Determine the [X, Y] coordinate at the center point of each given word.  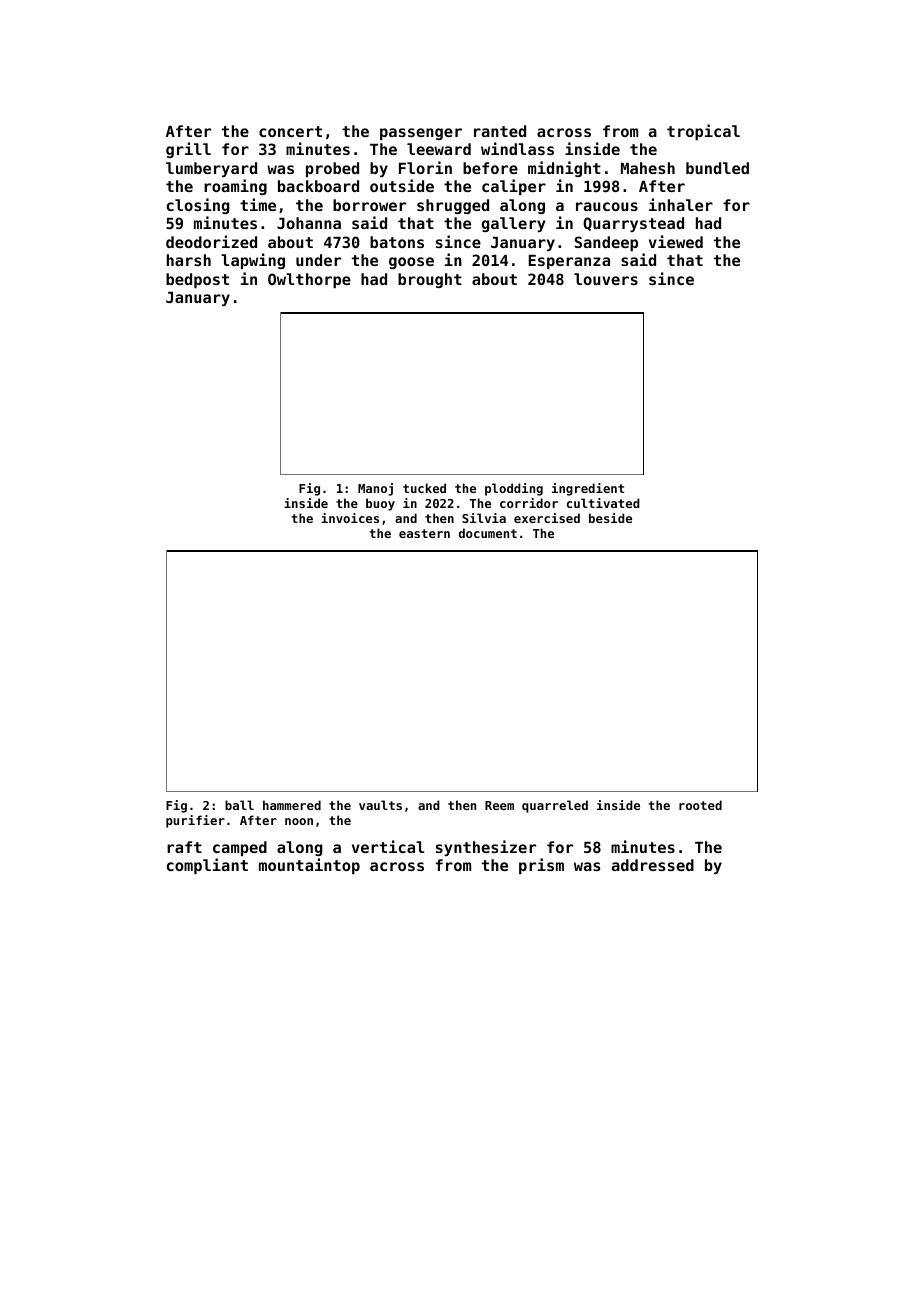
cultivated [603, 503]
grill [188, 150]
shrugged [453, 206]
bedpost [197, 280]
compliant [207, 866]
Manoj [375, 489]
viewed [676, 241]
